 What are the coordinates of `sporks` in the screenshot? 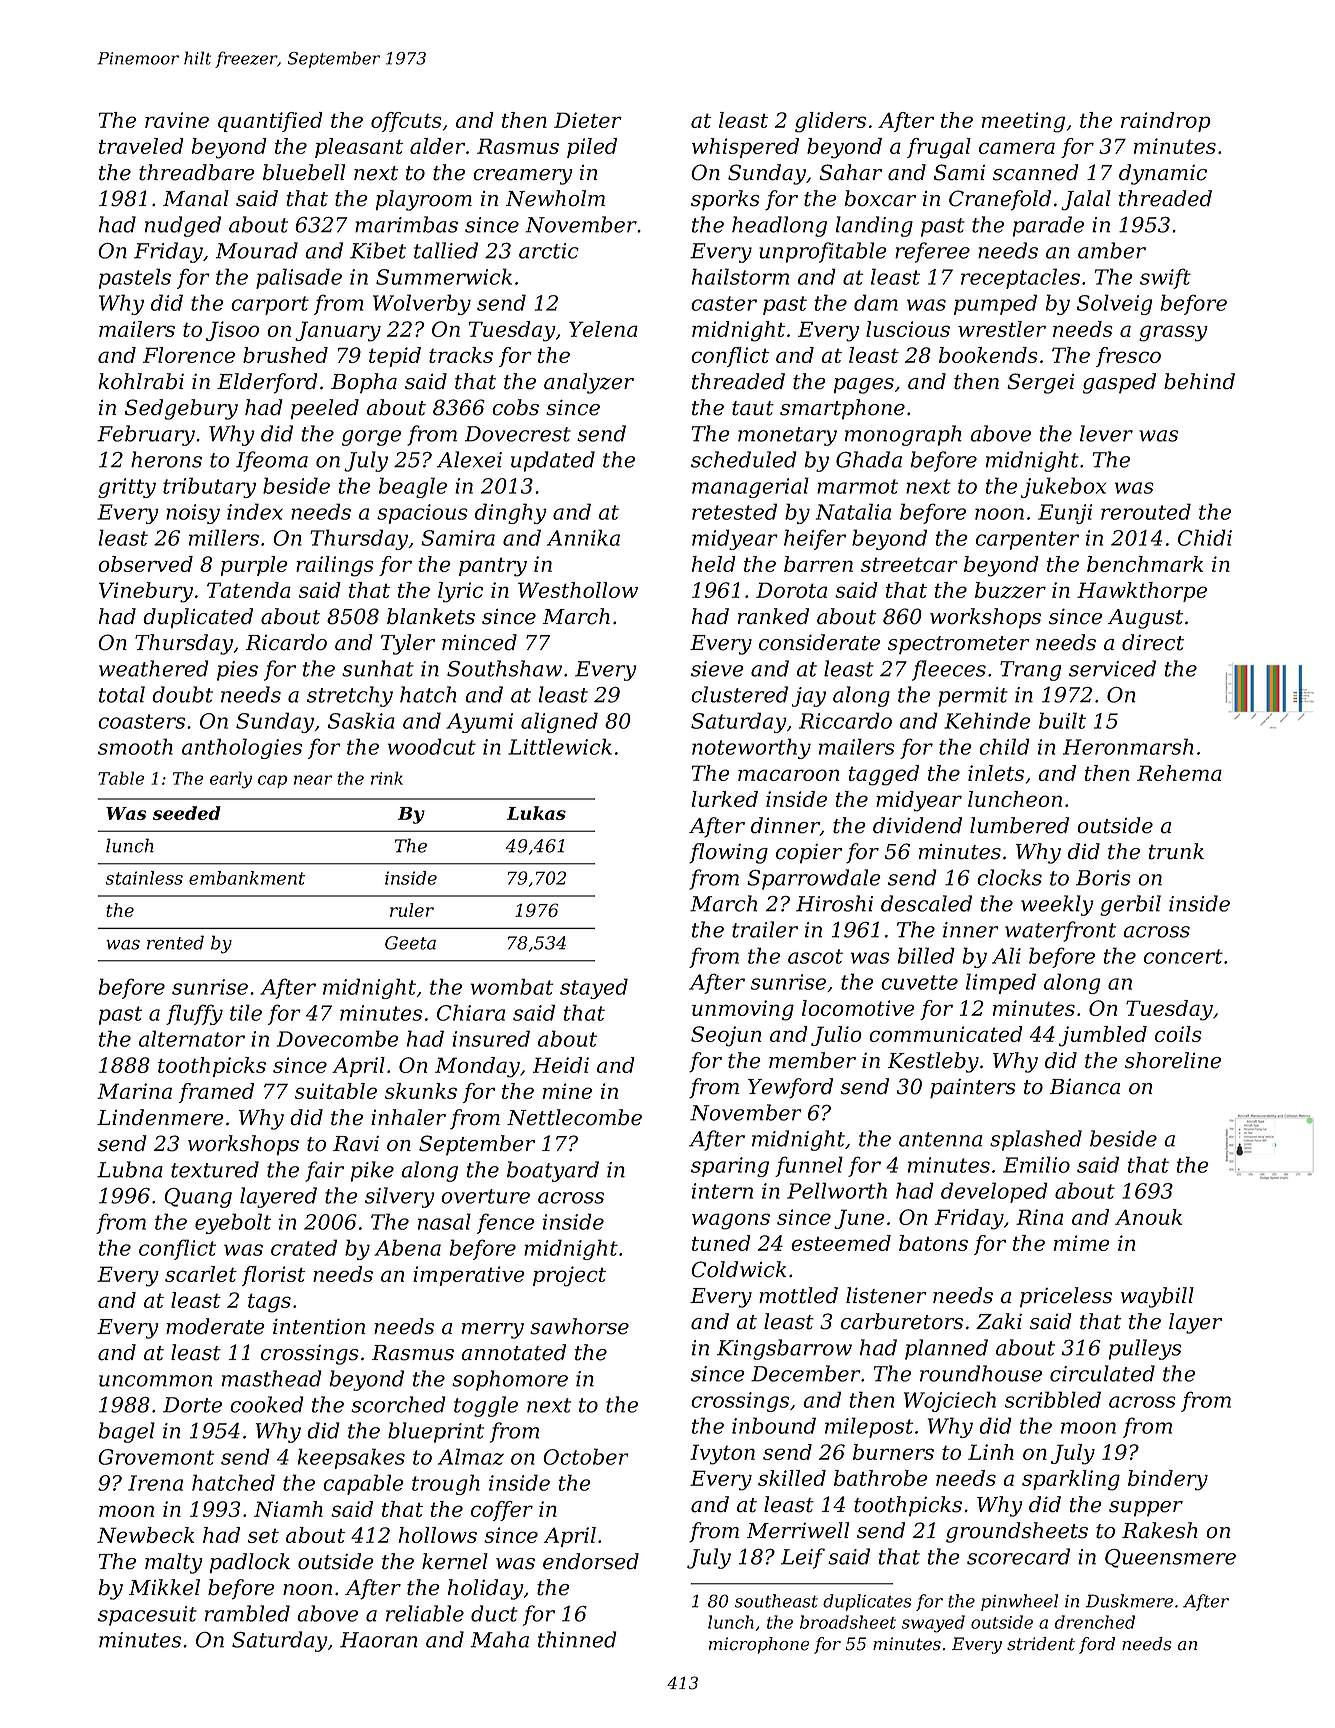 It's located at (725, 200).
